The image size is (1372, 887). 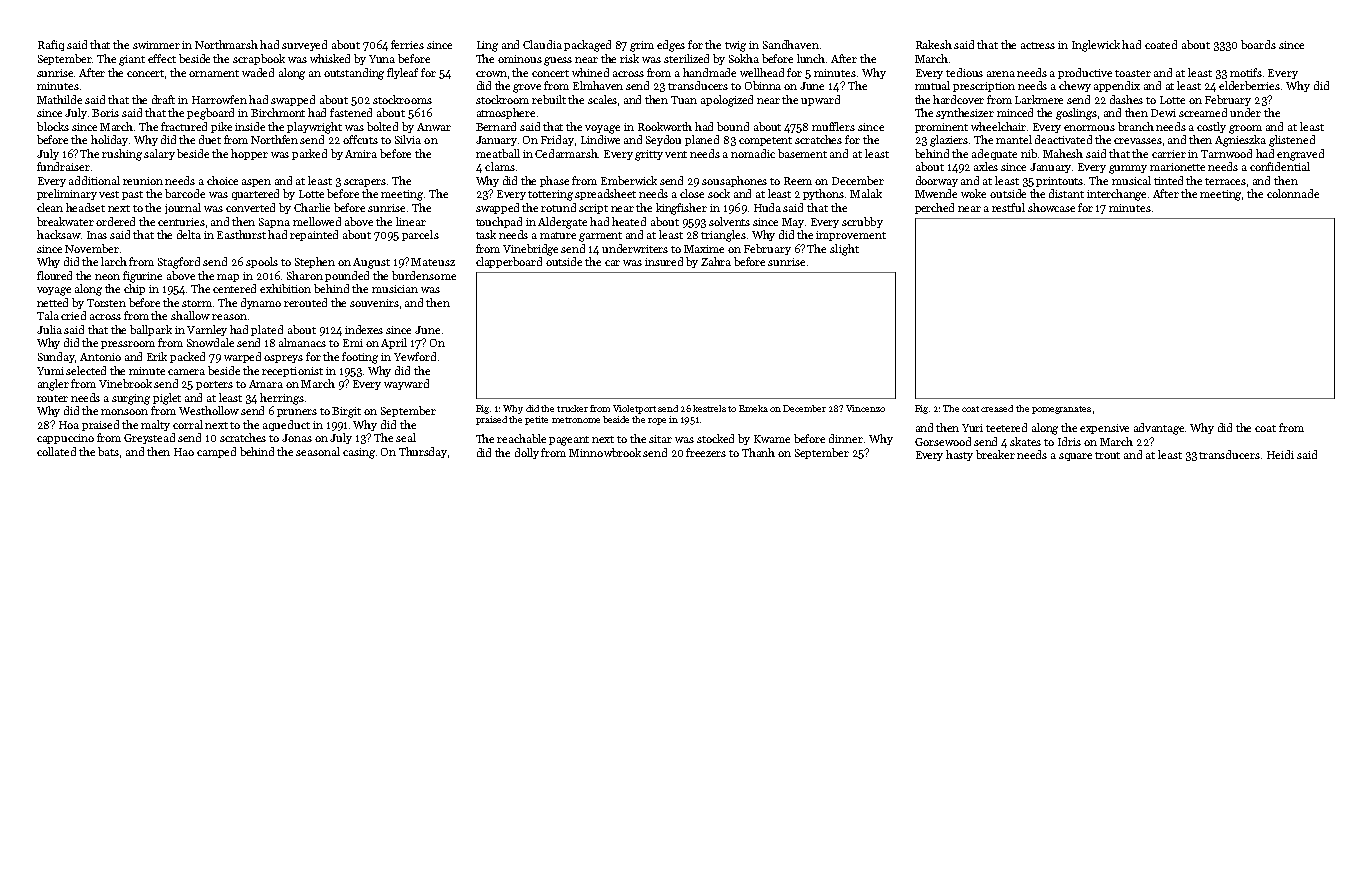 What do you see at coordinates (671, 46) in the screenshot?
I see `edges` at bounding box center [671, 46].
